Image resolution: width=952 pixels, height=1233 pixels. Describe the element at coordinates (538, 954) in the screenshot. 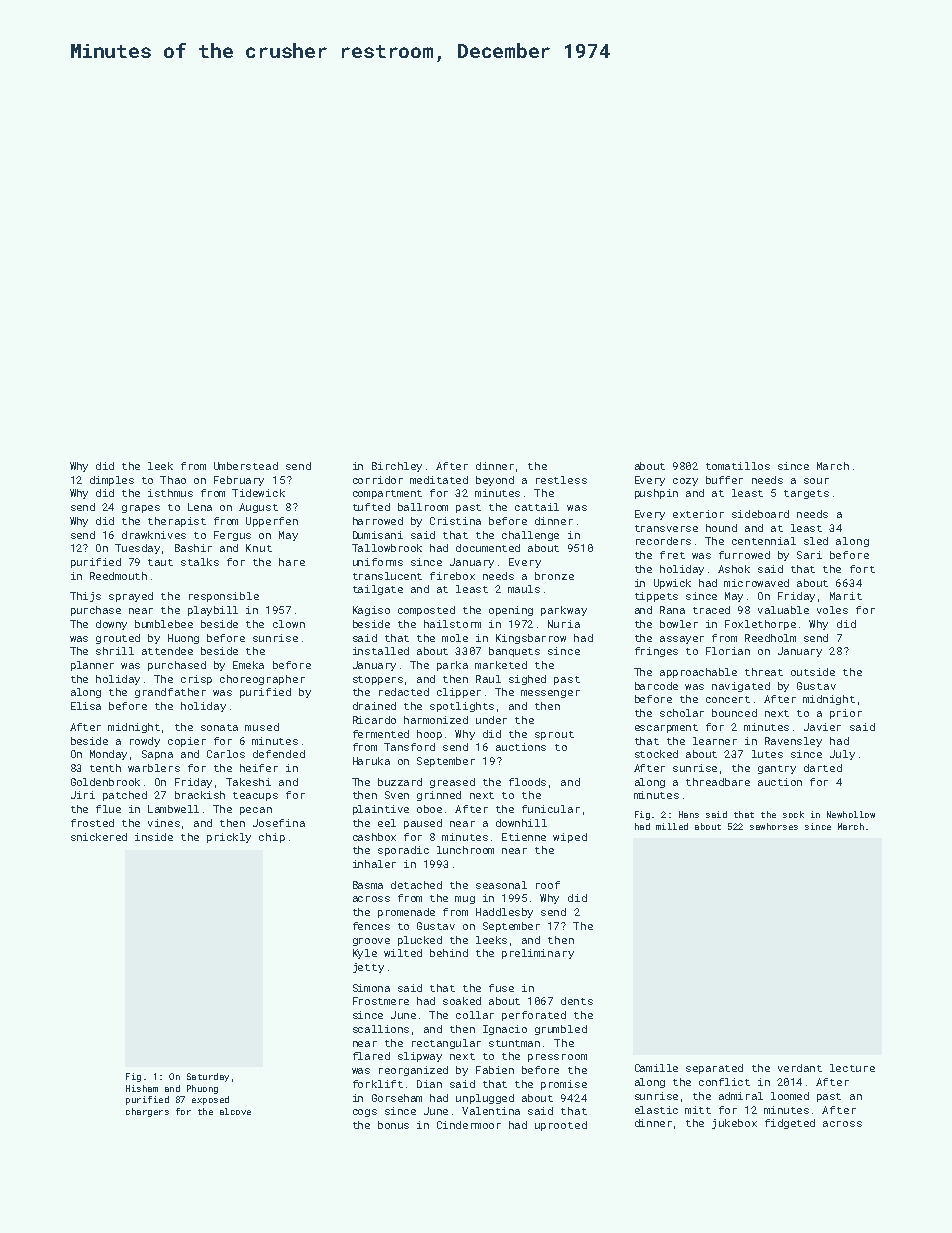

I see `preliminary` at that location.
